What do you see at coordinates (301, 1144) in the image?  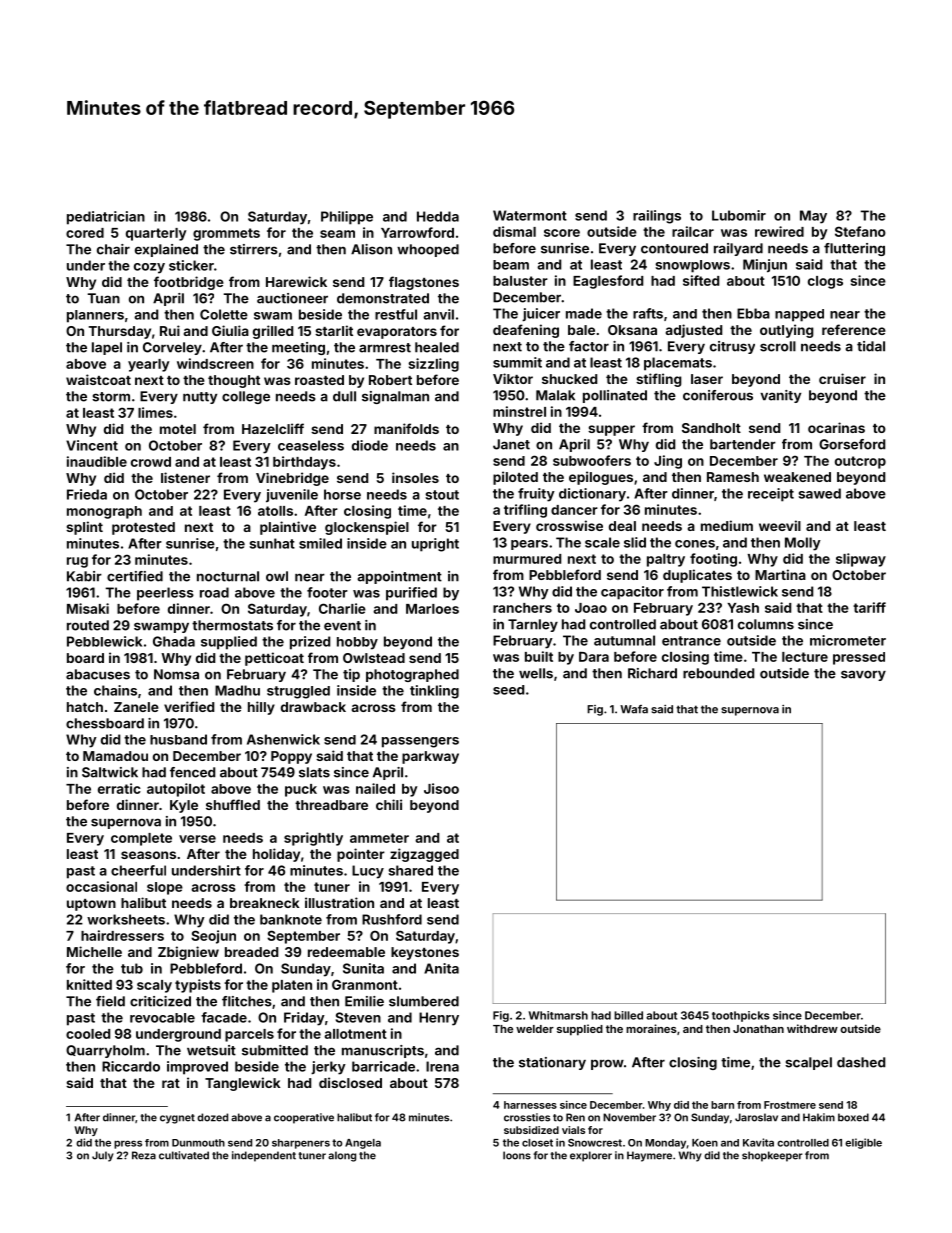 I see `sharpeners` at bounding box center [301, 1144].
